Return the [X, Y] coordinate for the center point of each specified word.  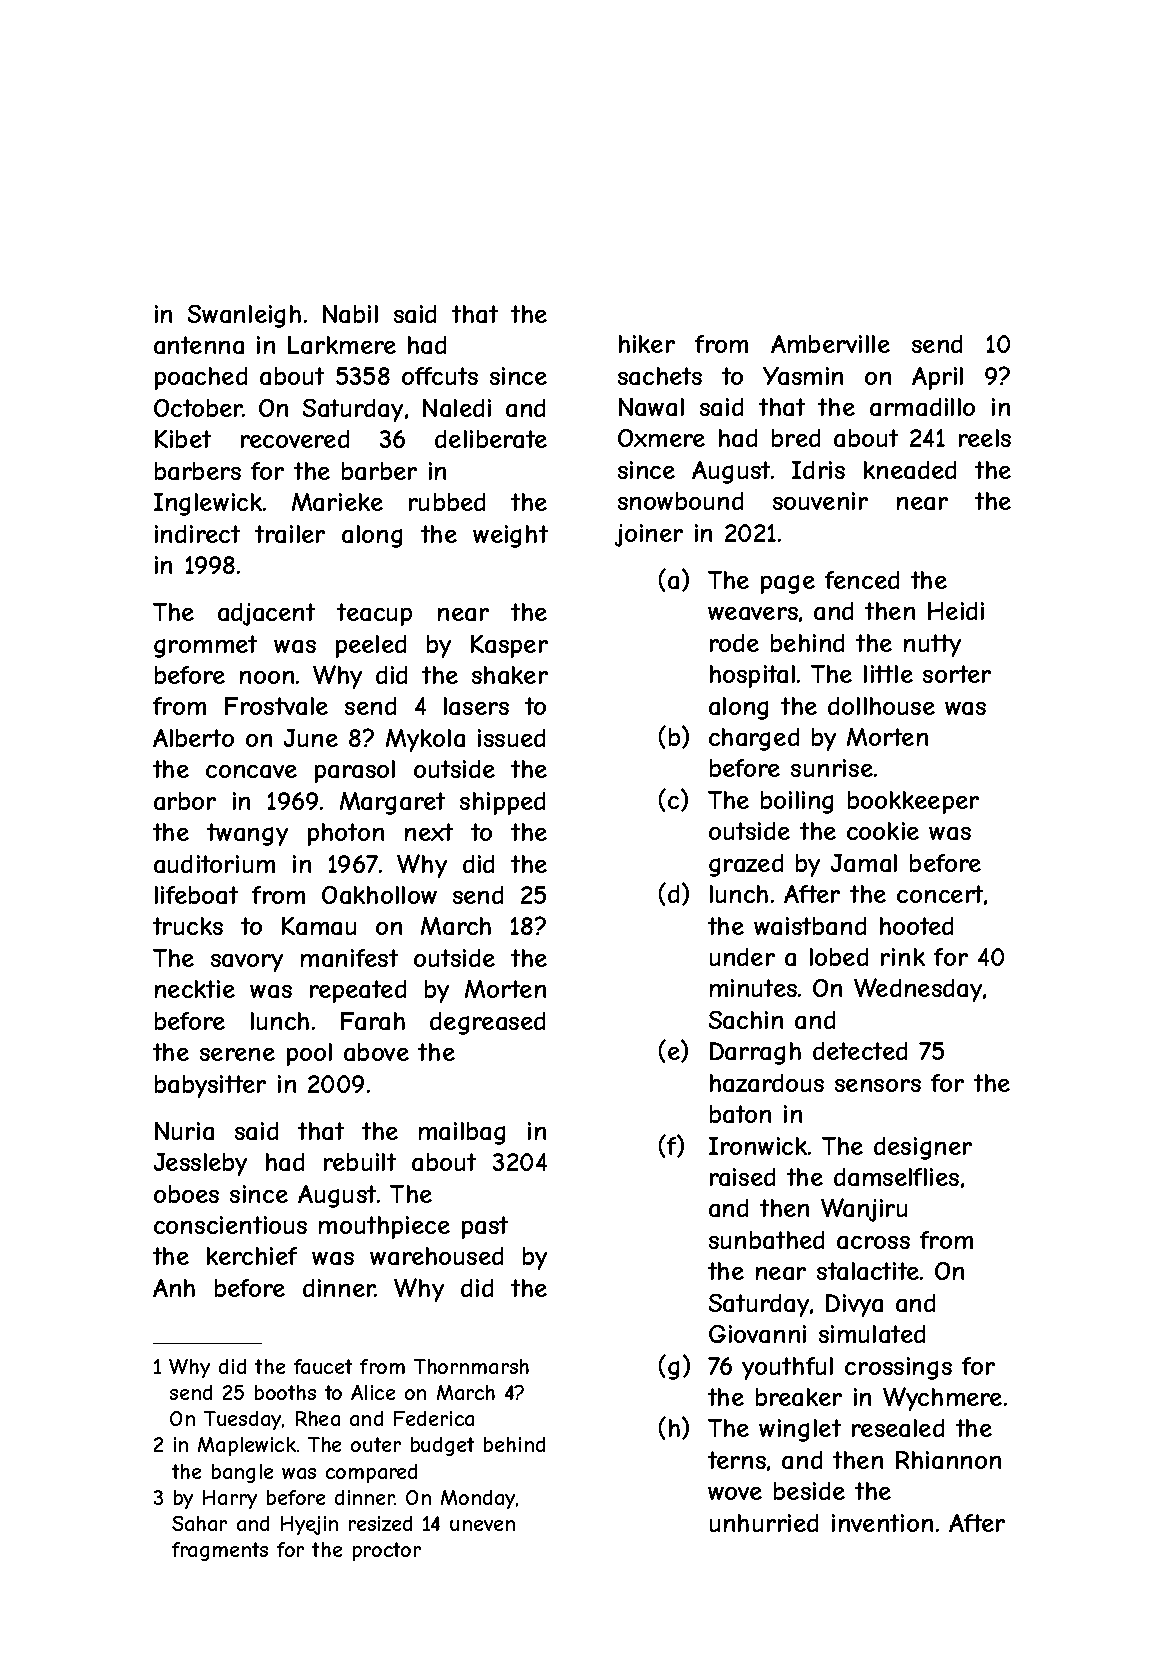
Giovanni [757, 1334]
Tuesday [242, 1420]
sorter [957, 674]
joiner [649, 535]
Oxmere [661, 438]
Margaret [392, 803]
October [198, 408]
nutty [932, 645]
